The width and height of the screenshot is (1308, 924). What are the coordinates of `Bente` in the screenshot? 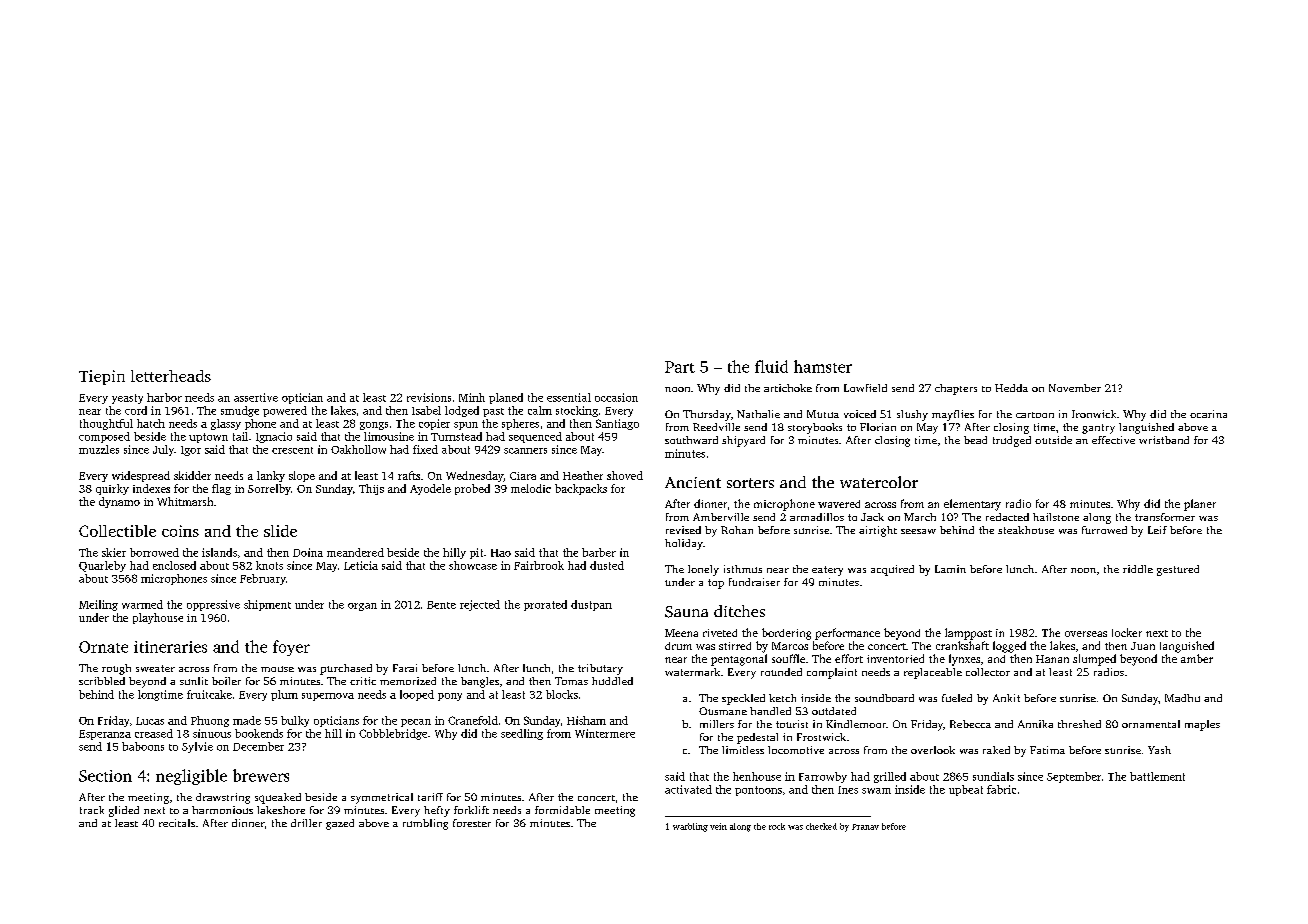 It's located at (441, 605).
